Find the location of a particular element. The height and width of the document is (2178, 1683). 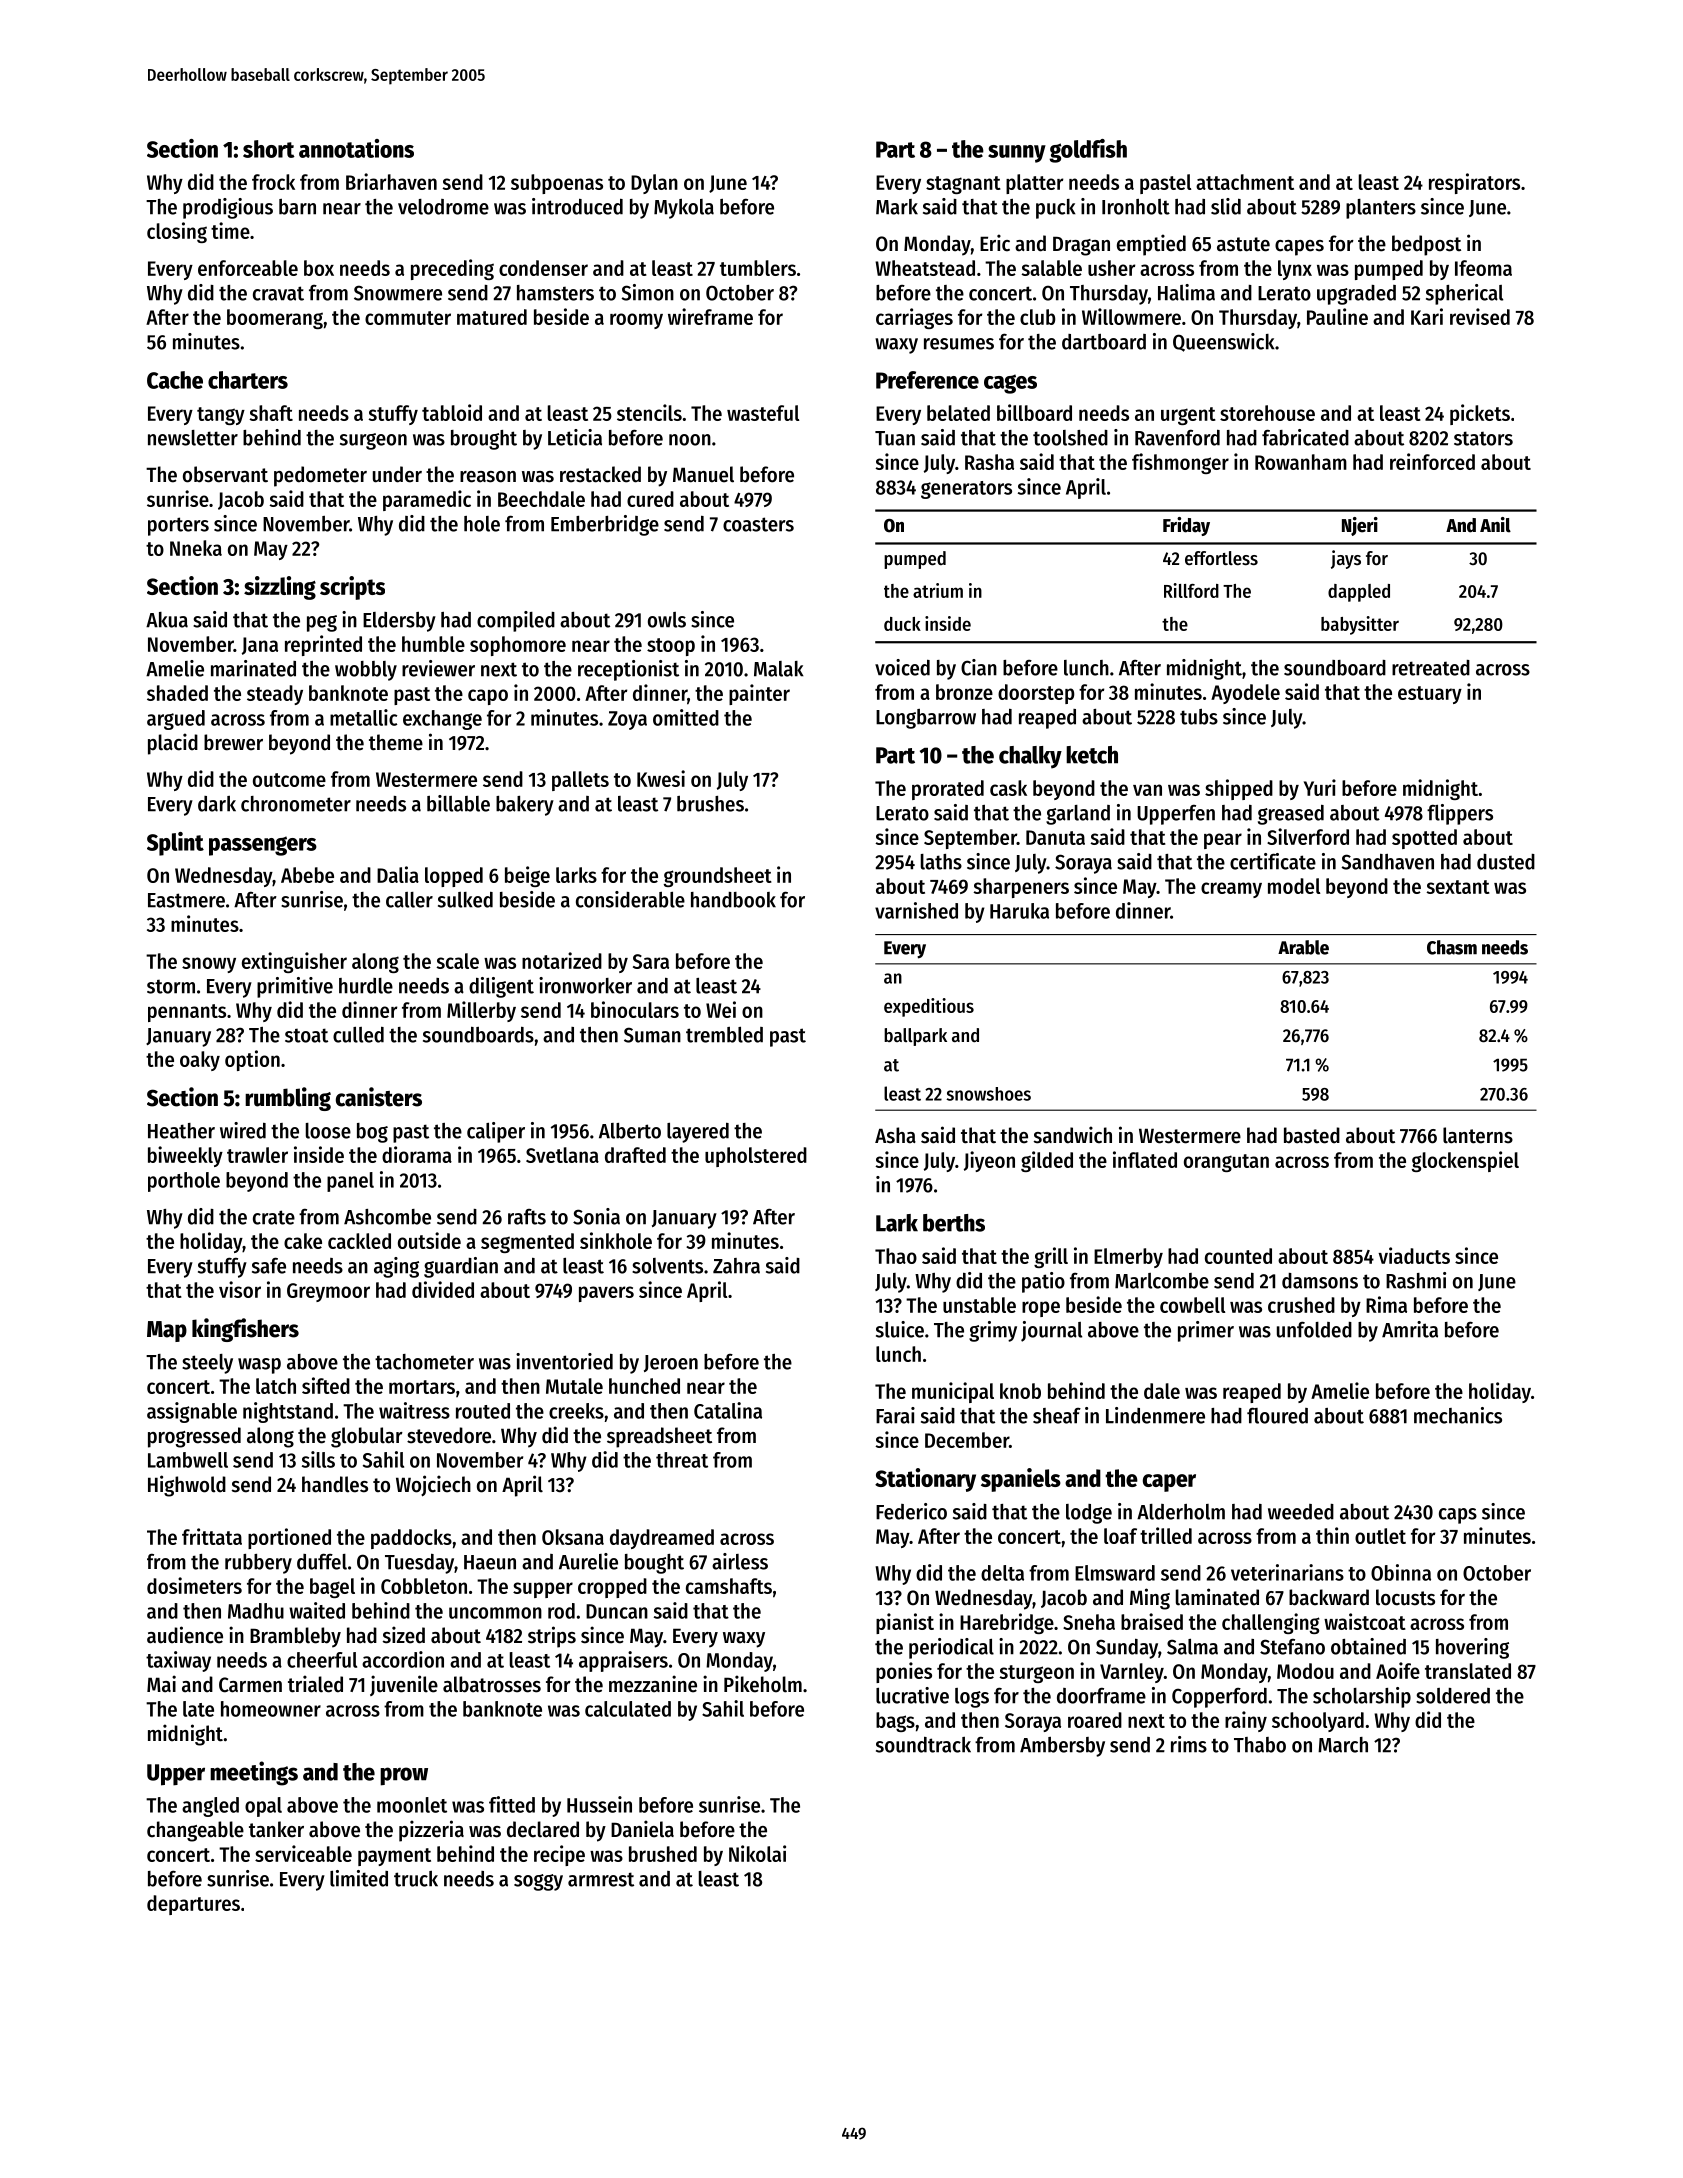

laminated is located at coordinates (1217, 1597).
